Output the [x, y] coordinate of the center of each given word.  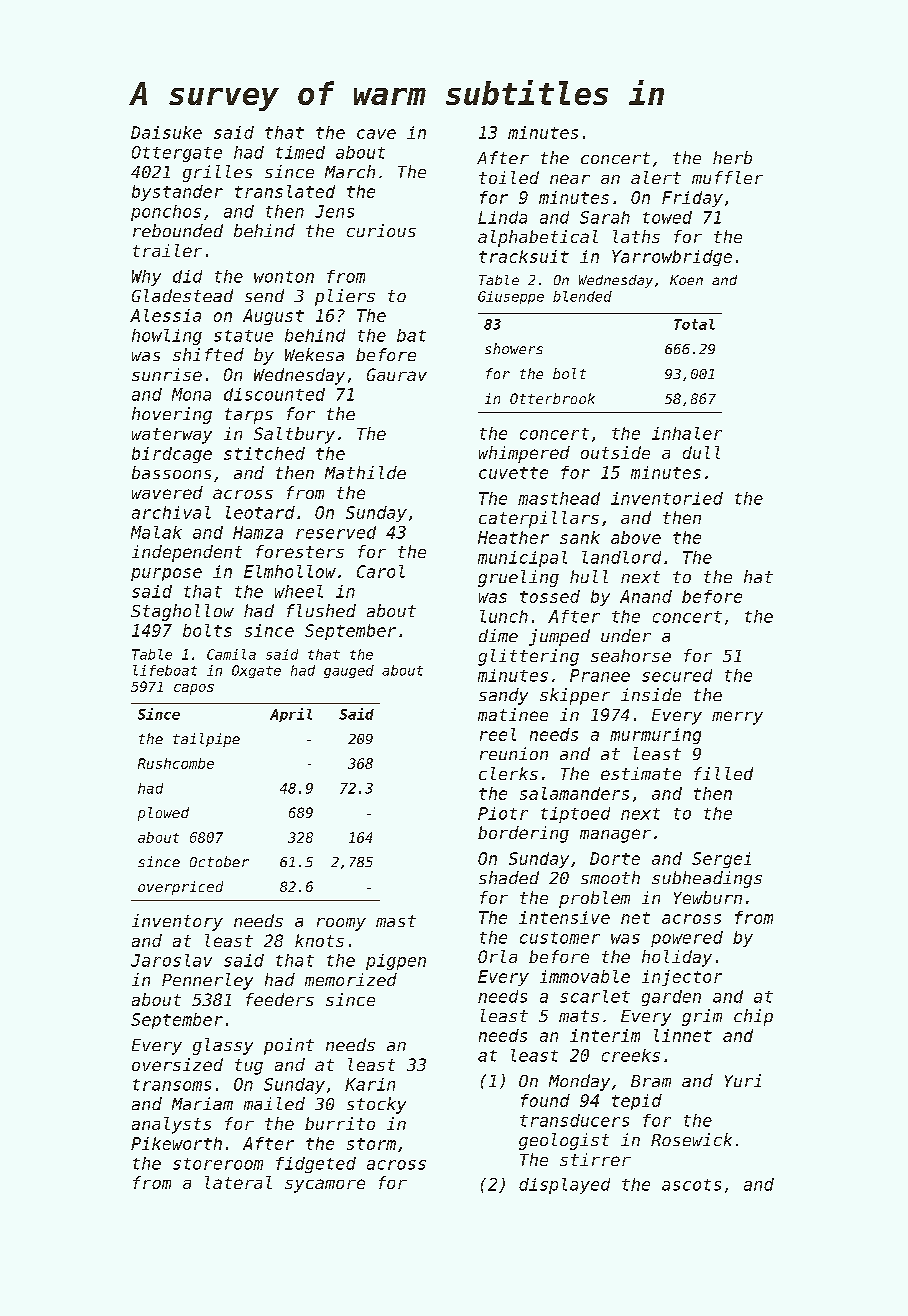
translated [285, 191]
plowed [163, 814]
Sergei [721, 860]
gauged [349, 671]
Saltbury [294, 435]
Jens [334, 211]
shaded [509, 877]
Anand [646, 596]
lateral [238, 1182]
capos [194, 689]
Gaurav [397, 374]
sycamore [325, 1186]
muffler [727, 177]
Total [694, 324]
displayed [564, 1186]
